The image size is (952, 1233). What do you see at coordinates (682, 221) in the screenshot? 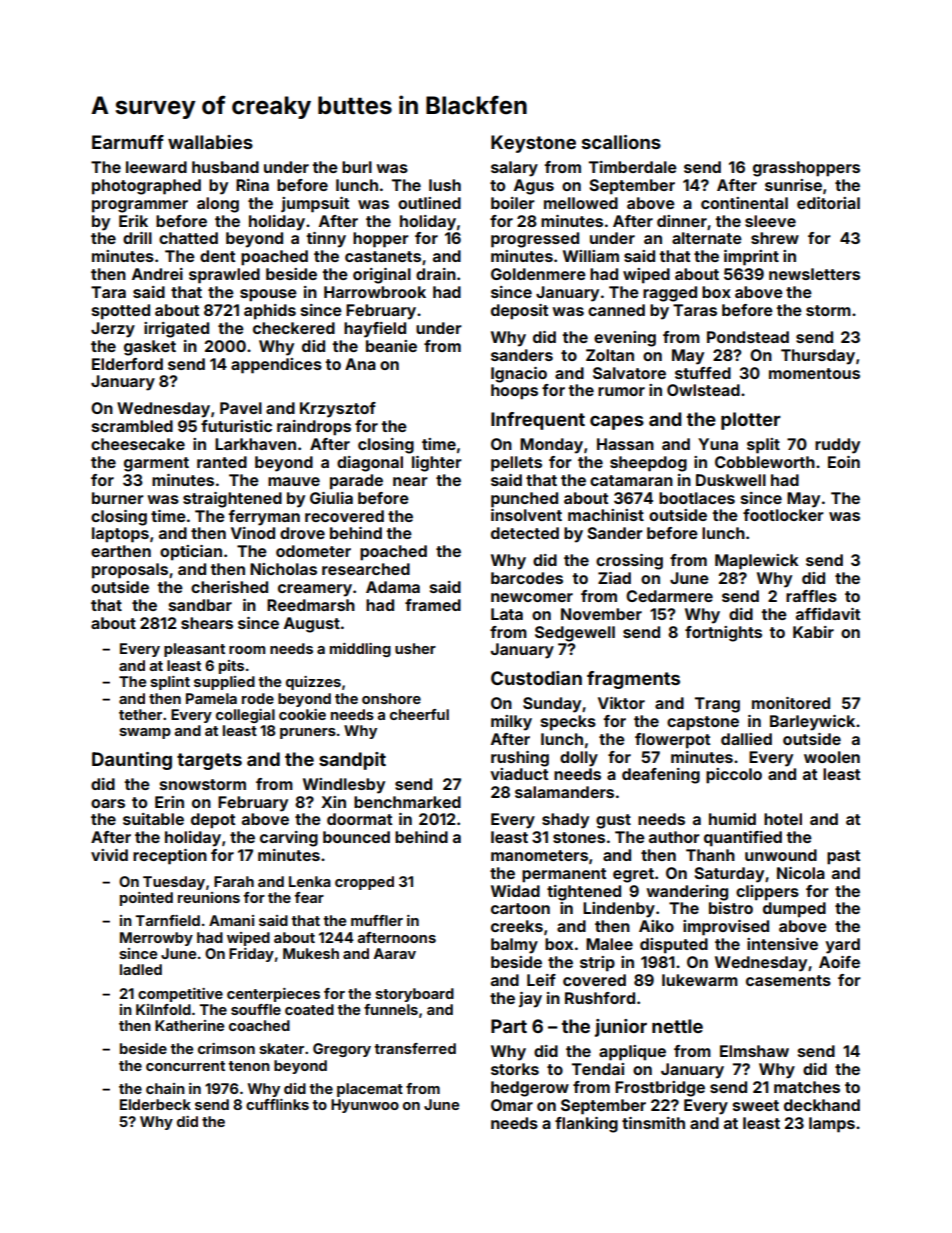
I see `dinner` at bounding box center [682, 221].
